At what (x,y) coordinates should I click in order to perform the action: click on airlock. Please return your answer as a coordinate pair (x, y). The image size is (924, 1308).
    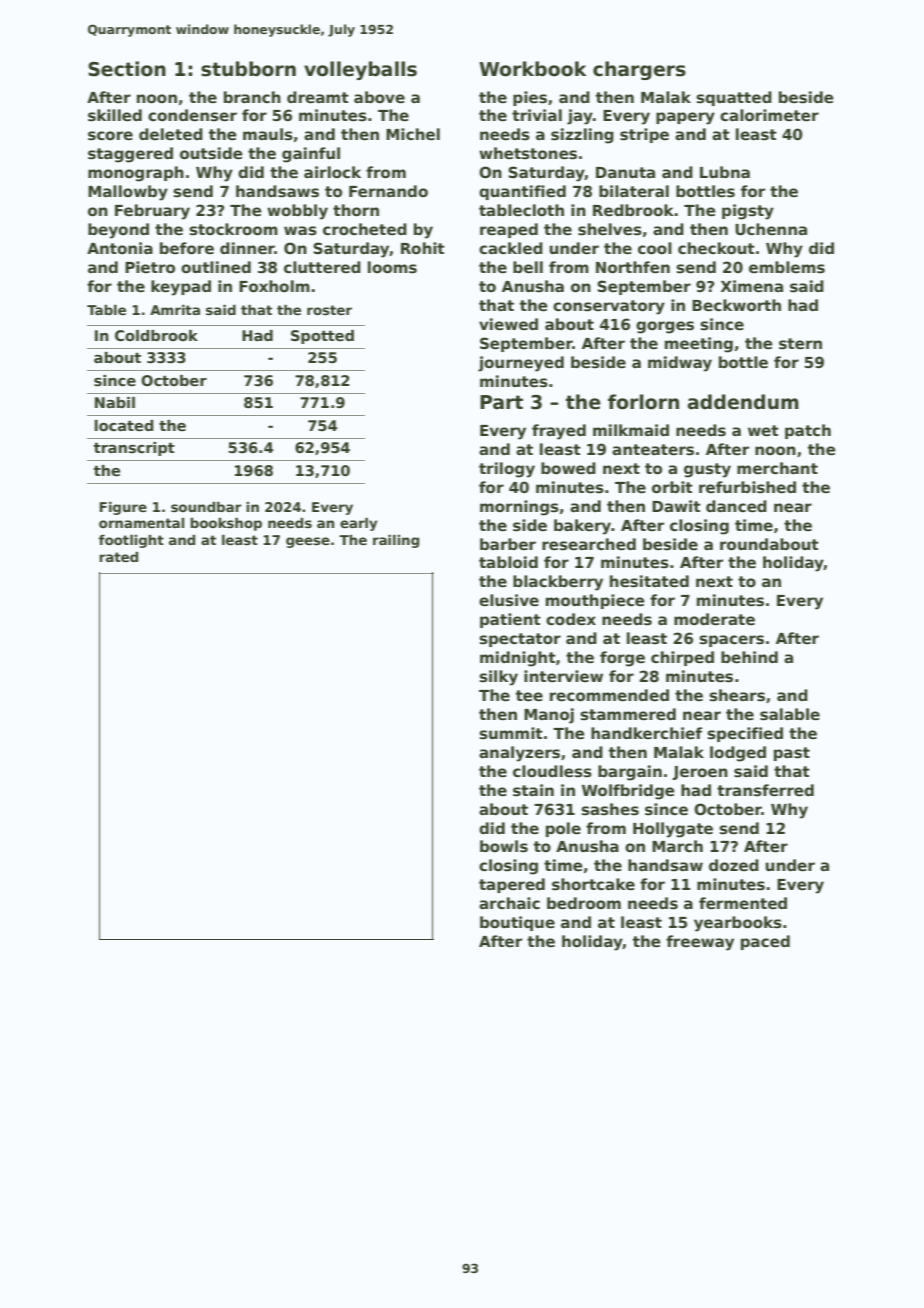
    Looking at the image, I should click on (332, 172).
